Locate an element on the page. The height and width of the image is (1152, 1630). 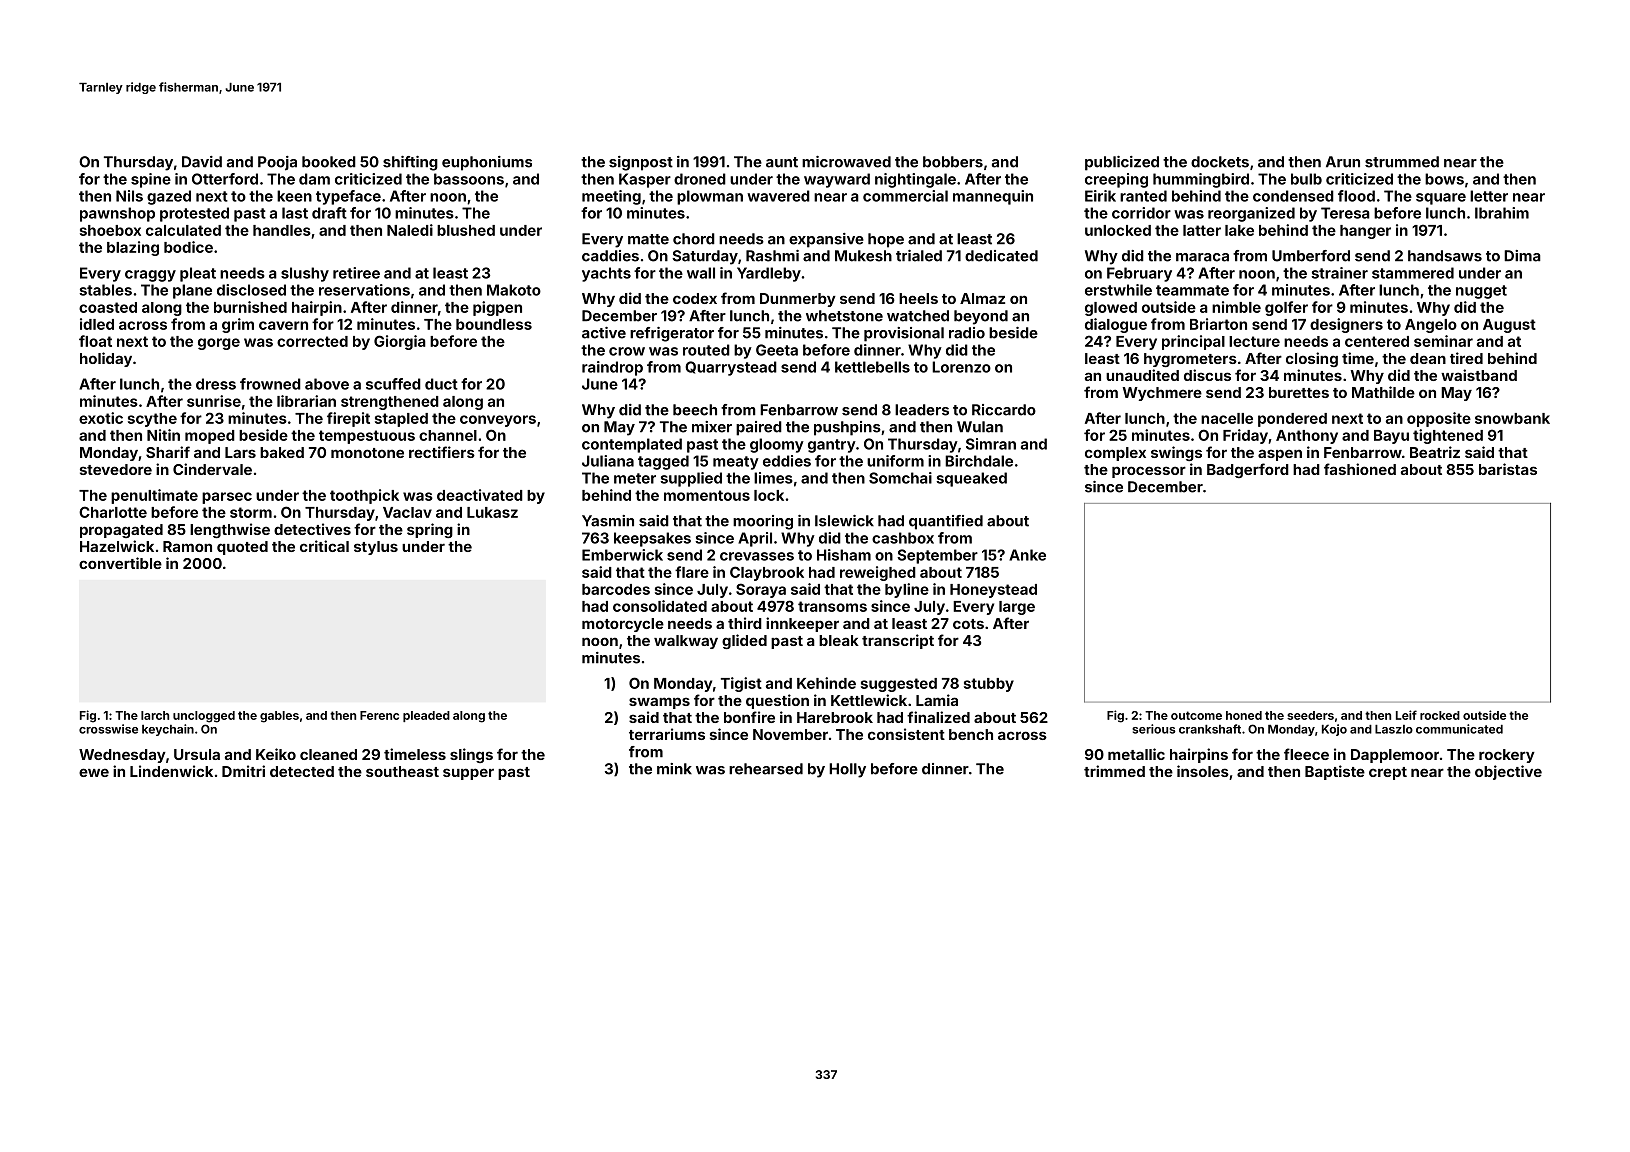
Holly is located at coordinates (847, 770).
